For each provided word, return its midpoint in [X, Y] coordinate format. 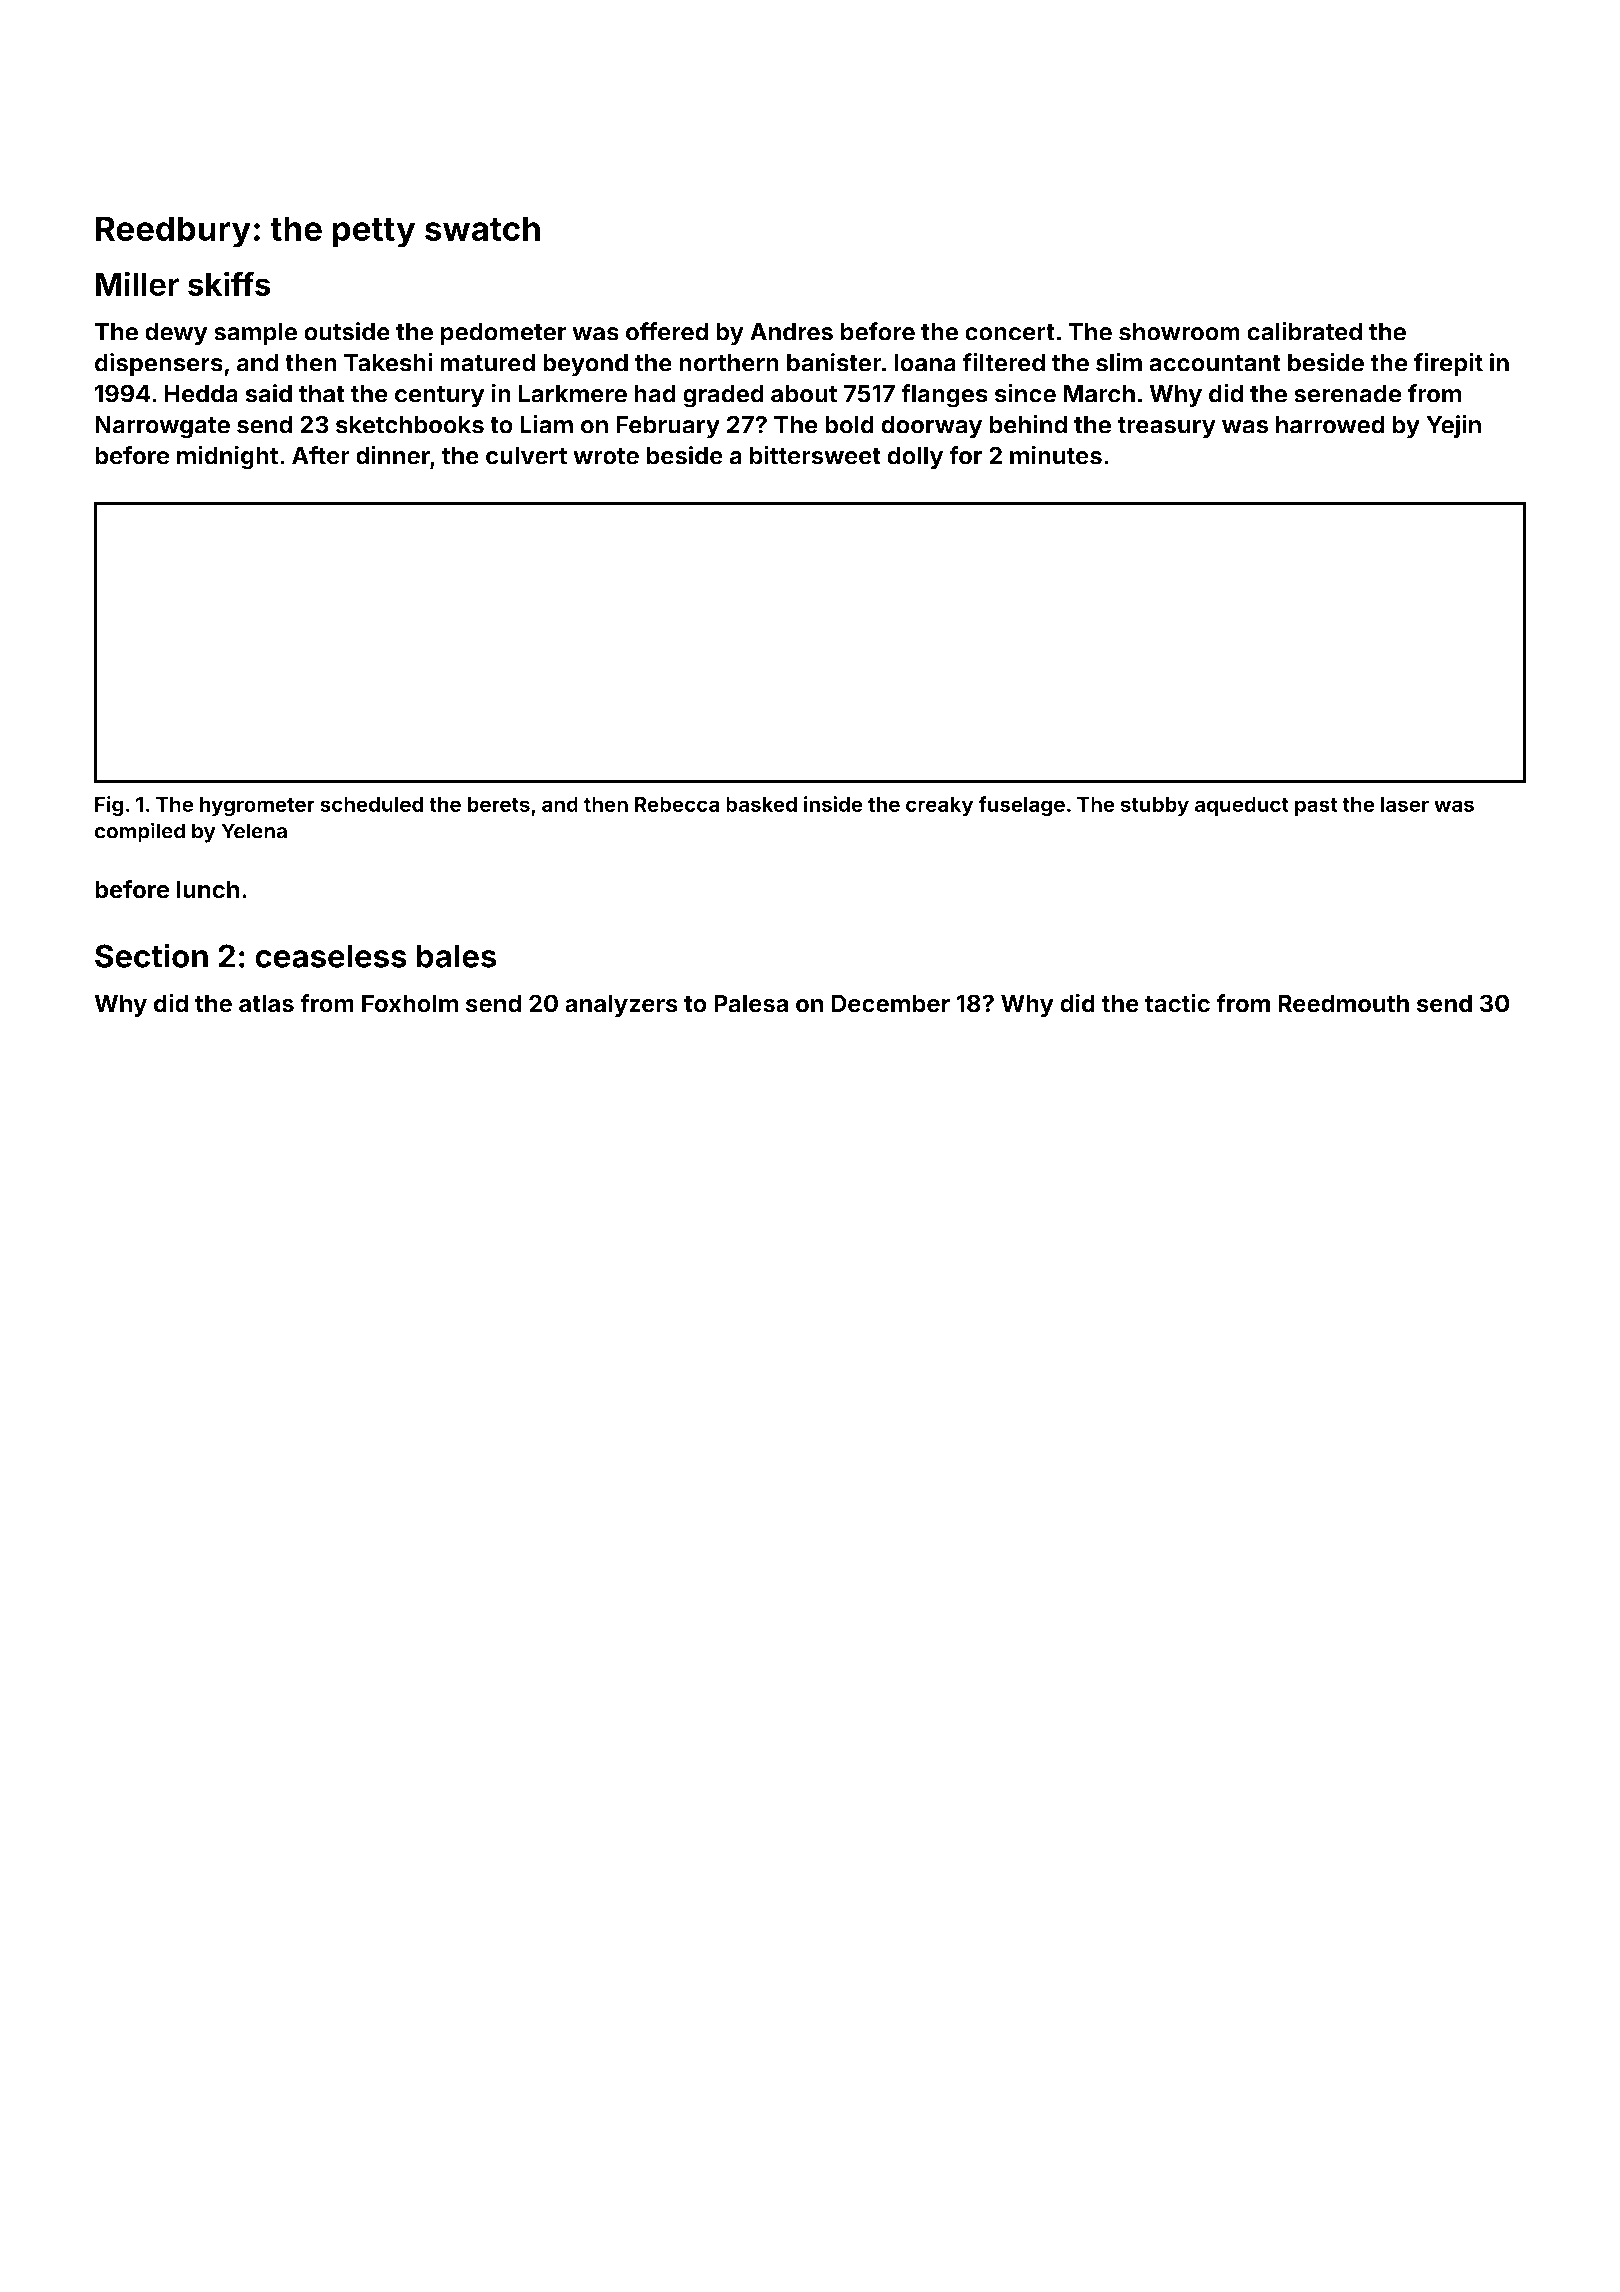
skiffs [229, 283]
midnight [227, 458]
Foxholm [410, 1003]
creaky [939, 806]
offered [667, 331]
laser [1405, 804]
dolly [915, 457]
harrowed [1330, 425]
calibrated [1304, 331]
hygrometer [257, 806]
